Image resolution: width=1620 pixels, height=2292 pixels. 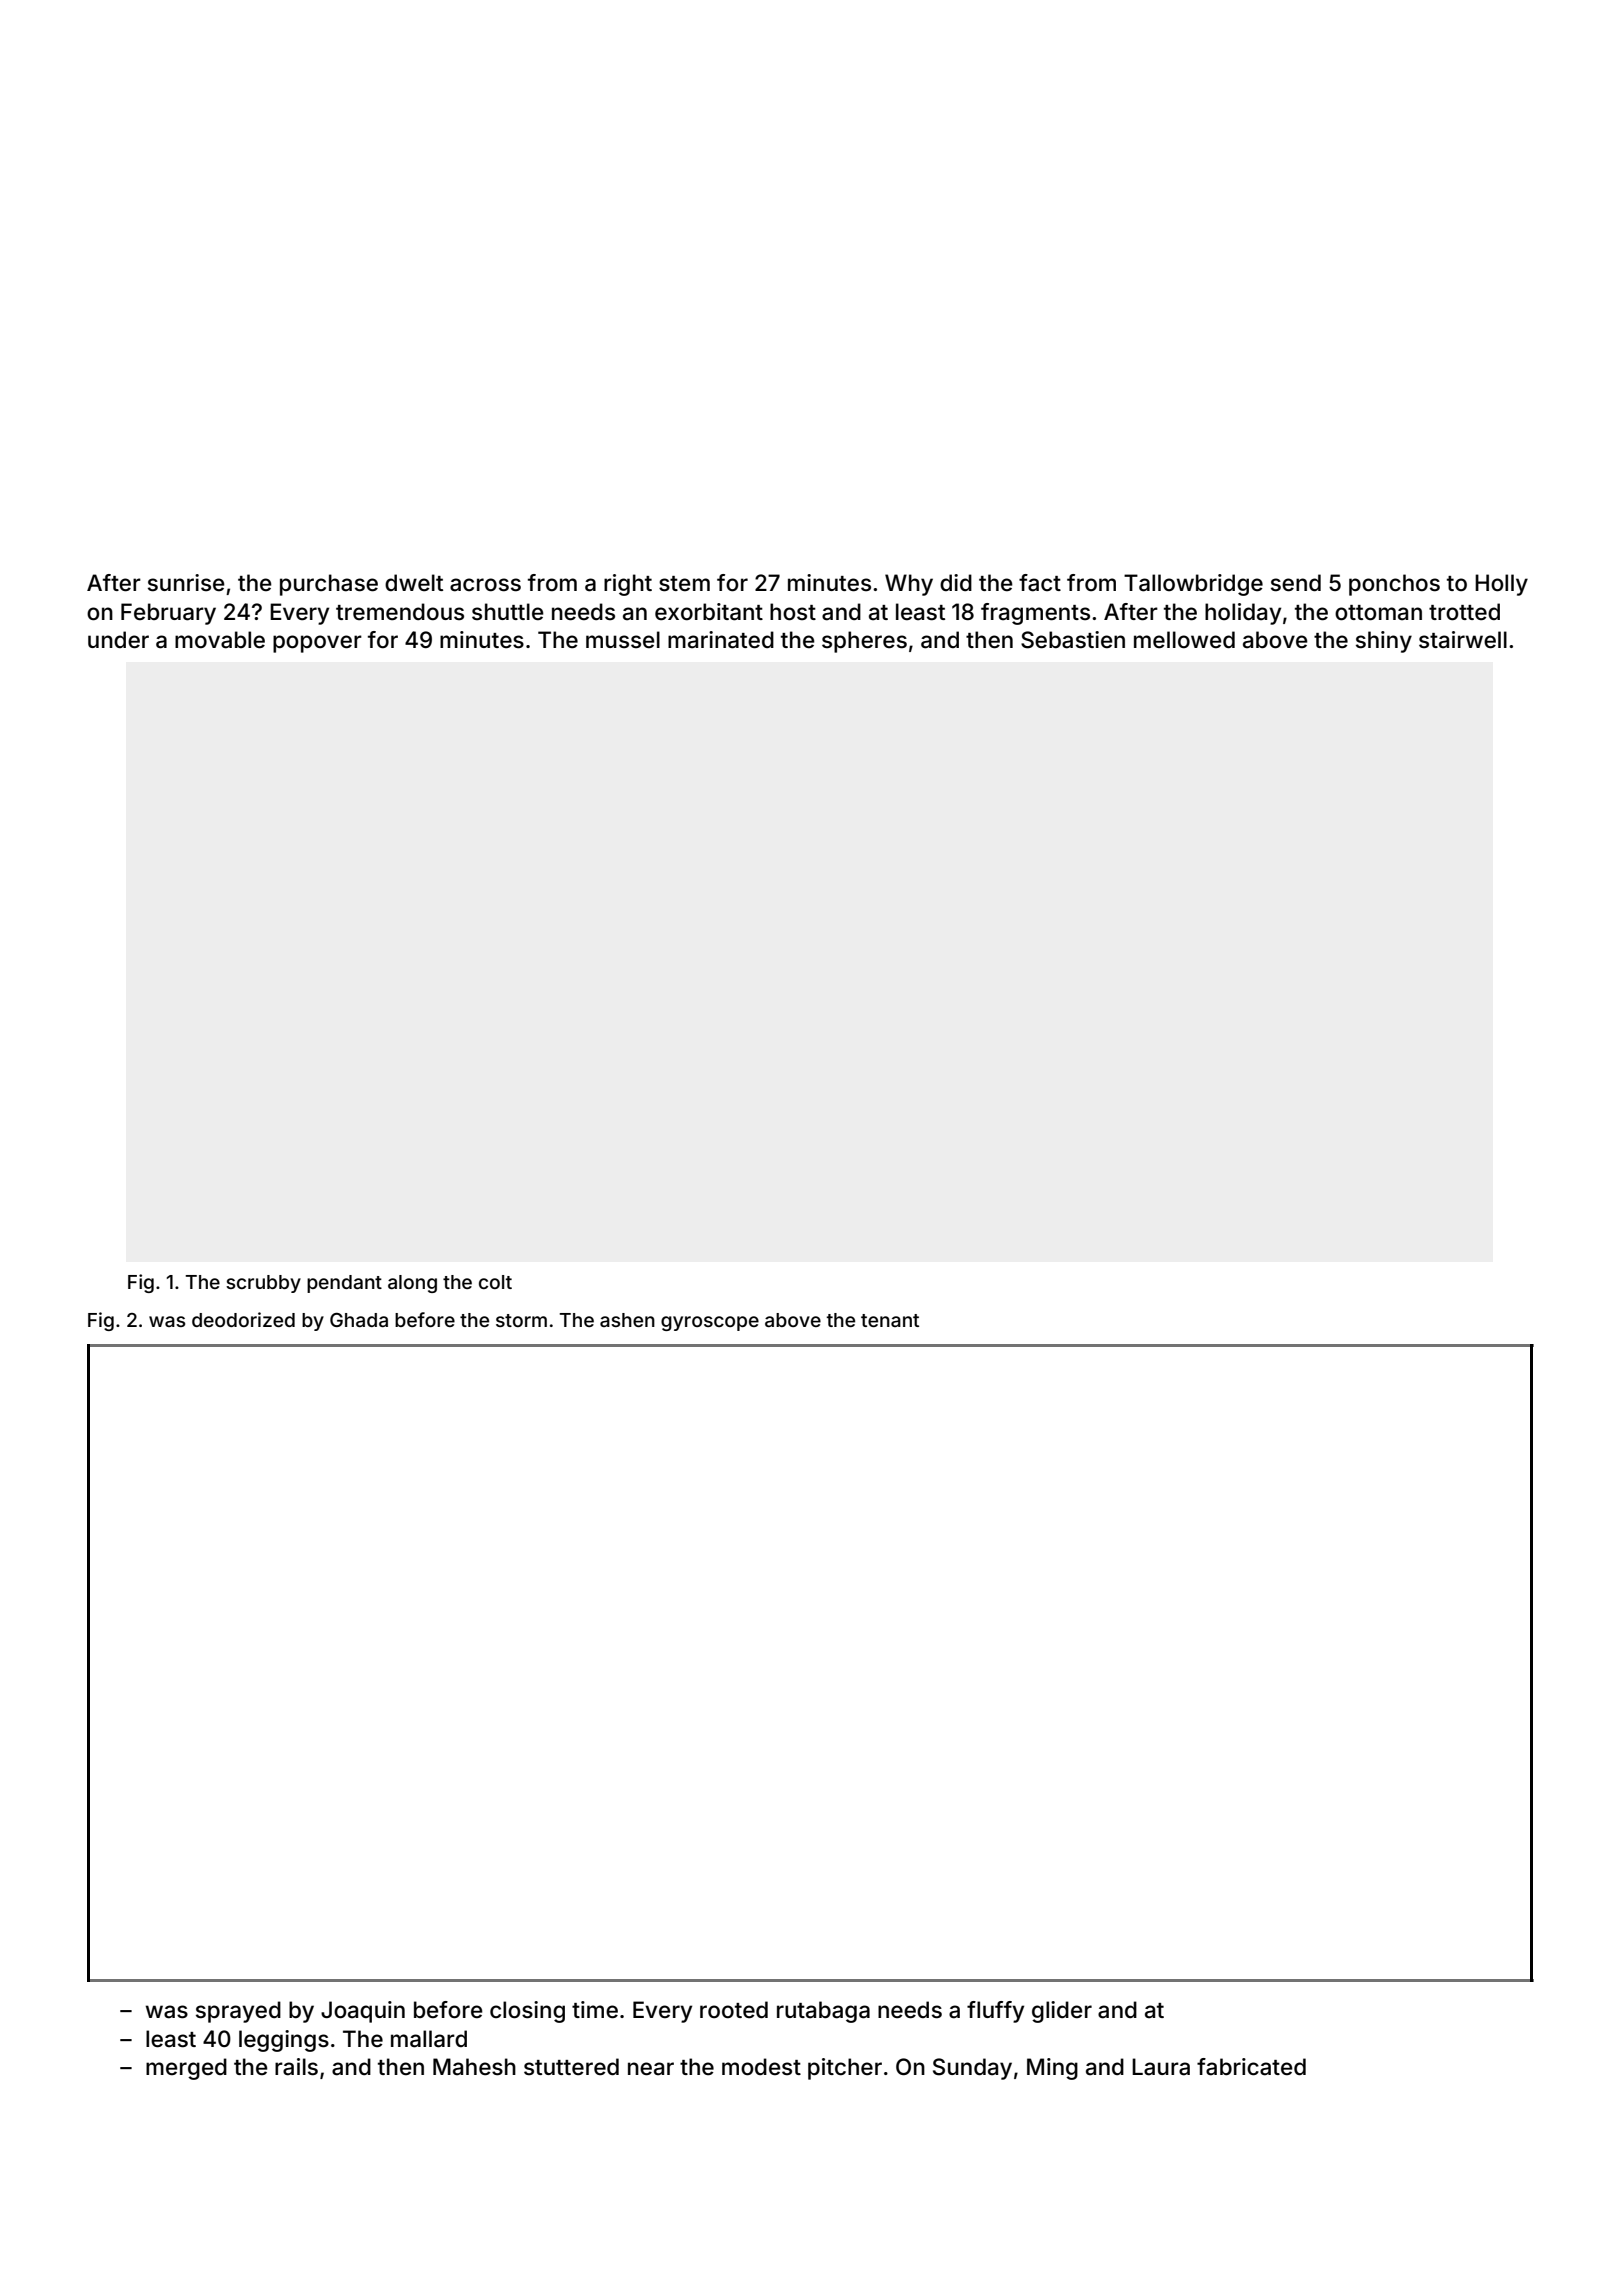 What do you see at coordinates (595, 2010) in the screenshot?
I see `time` at bounding box center [595, 2010].
